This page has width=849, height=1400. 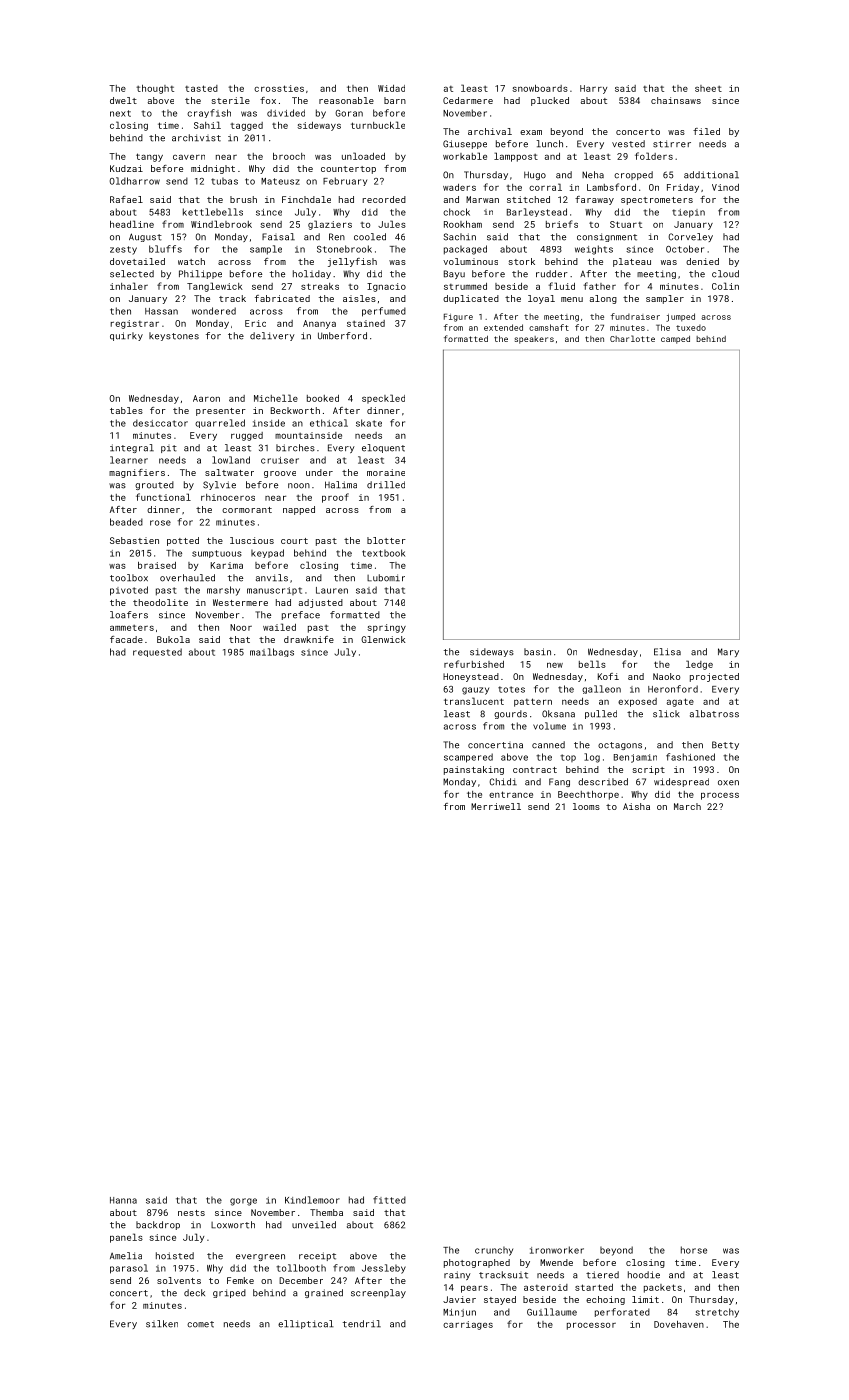 What do you see at coordinates (126, 336) in the page?
I see `quirky` at bounding box center [126, 336].
